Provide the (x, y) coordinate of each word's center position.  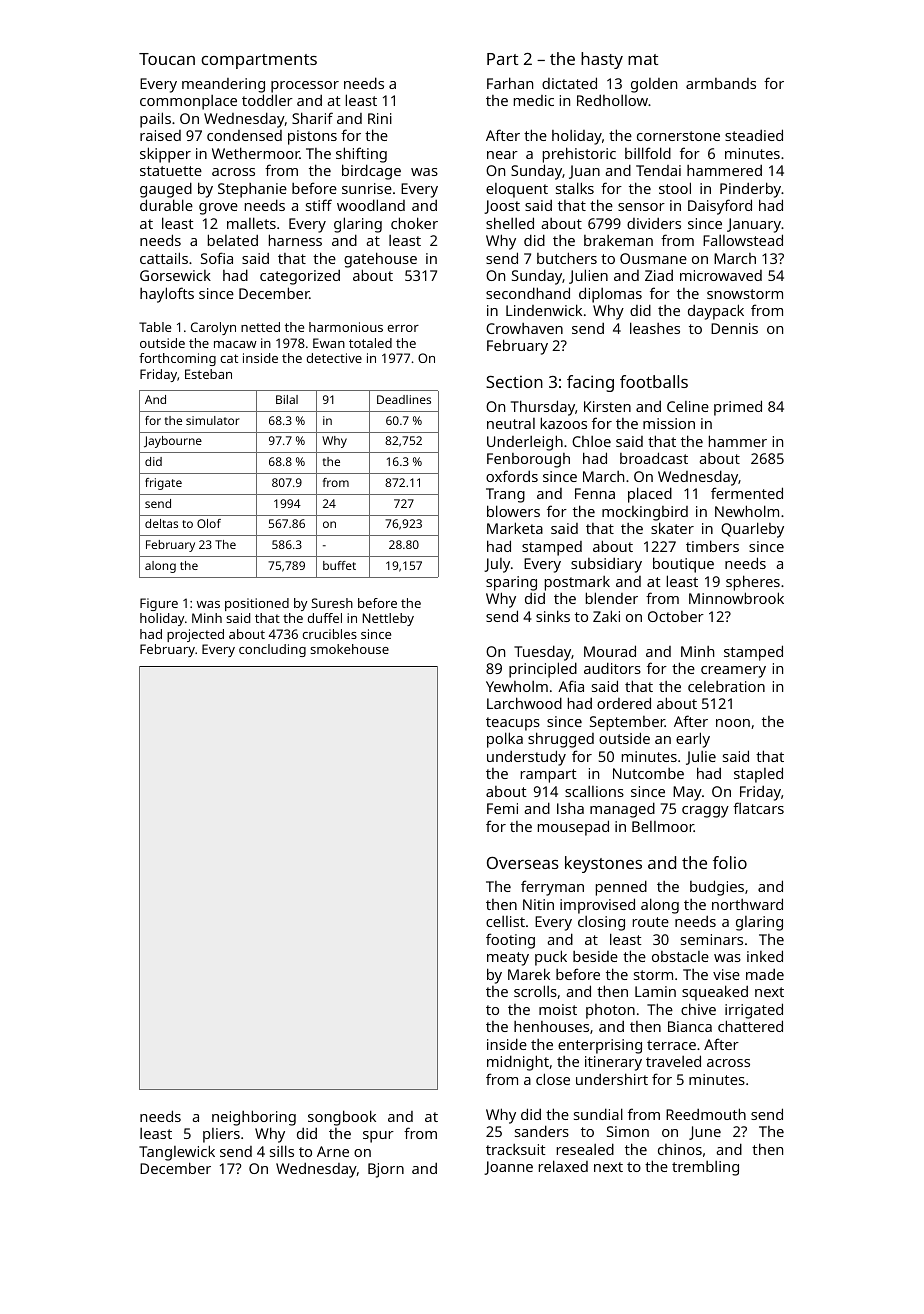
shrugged (561, 740)
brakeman (618, 240)
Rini (380, 118)
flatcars (758, 808)
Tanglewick (177, 1153)
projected (195, 635)
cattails (164, 258)
